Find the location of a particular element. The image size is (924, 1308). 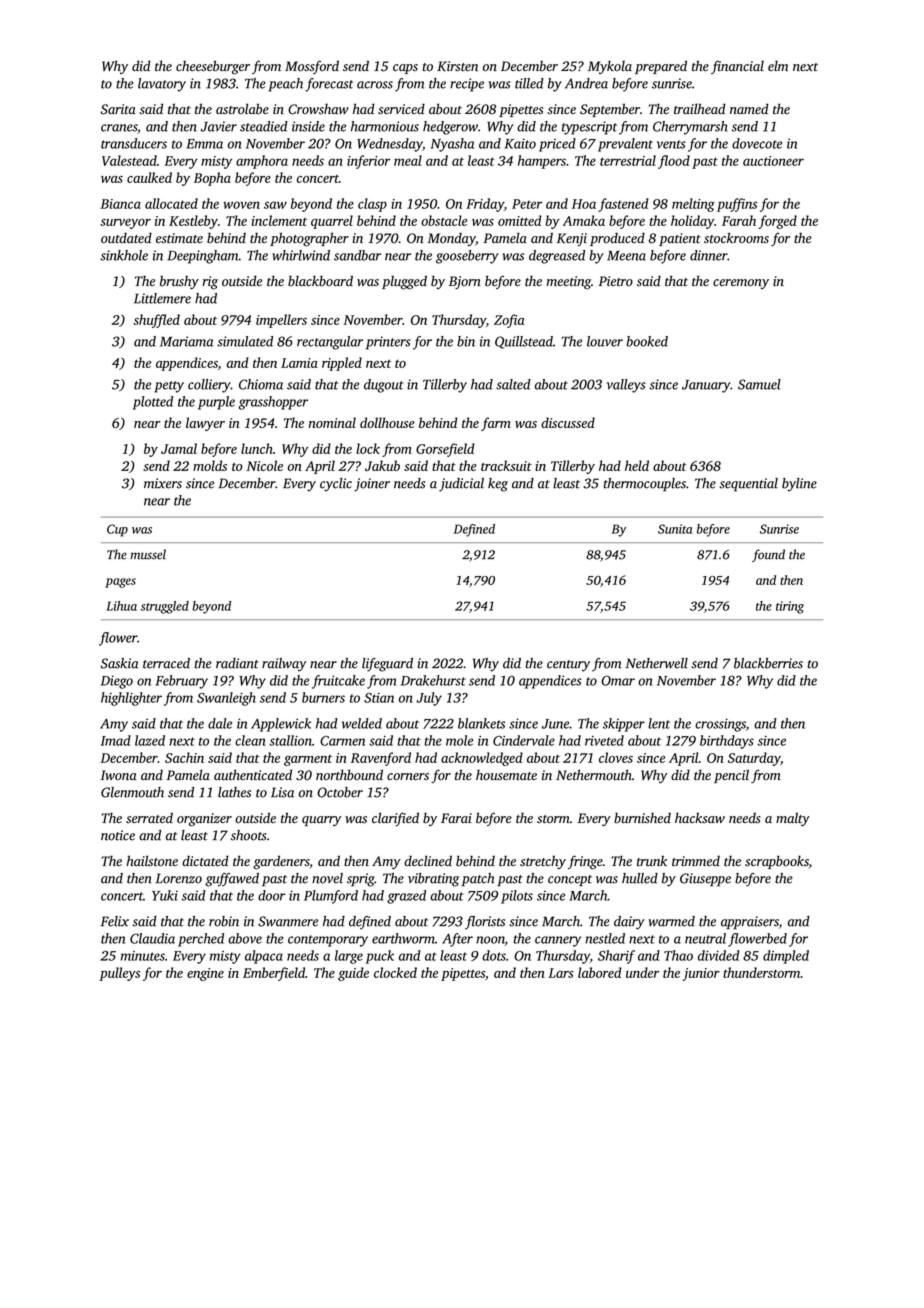

birthdays is located at coordinates (727, 742).
